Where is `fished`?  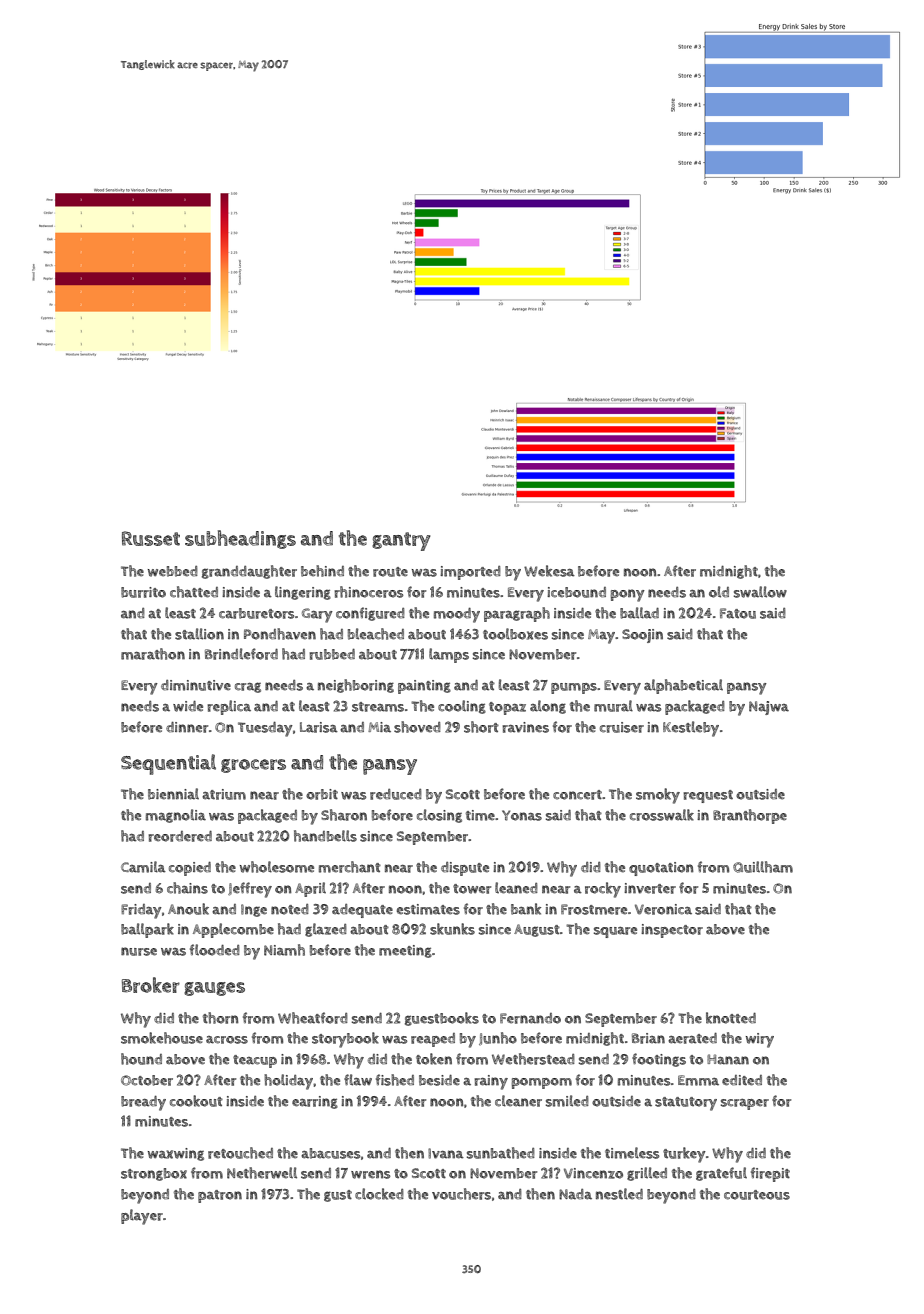 fished is located at coordinates (395, 1080).
